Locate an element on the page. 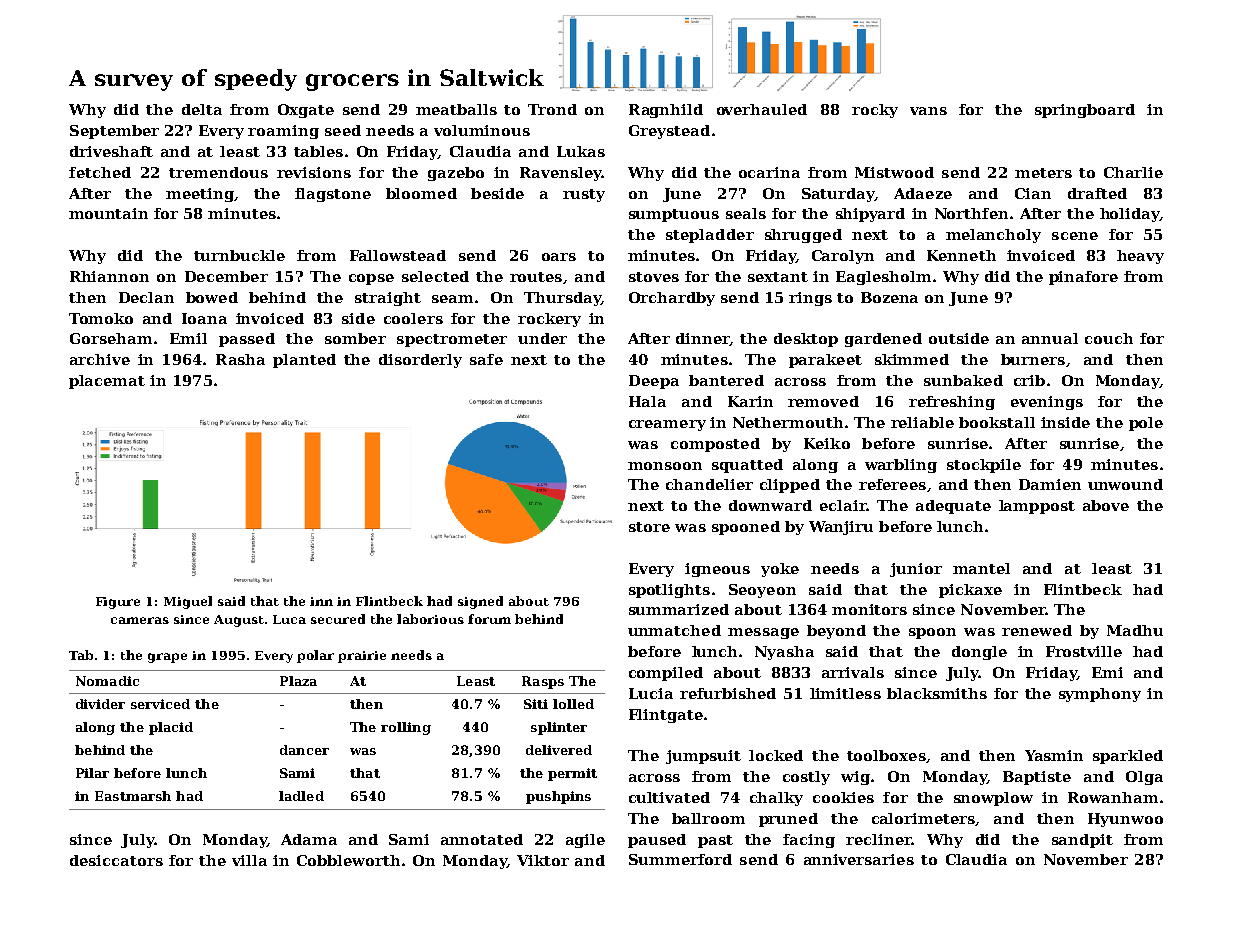 This image has height=952, width=1233. bloomed is located at coordinates (421, 193).
